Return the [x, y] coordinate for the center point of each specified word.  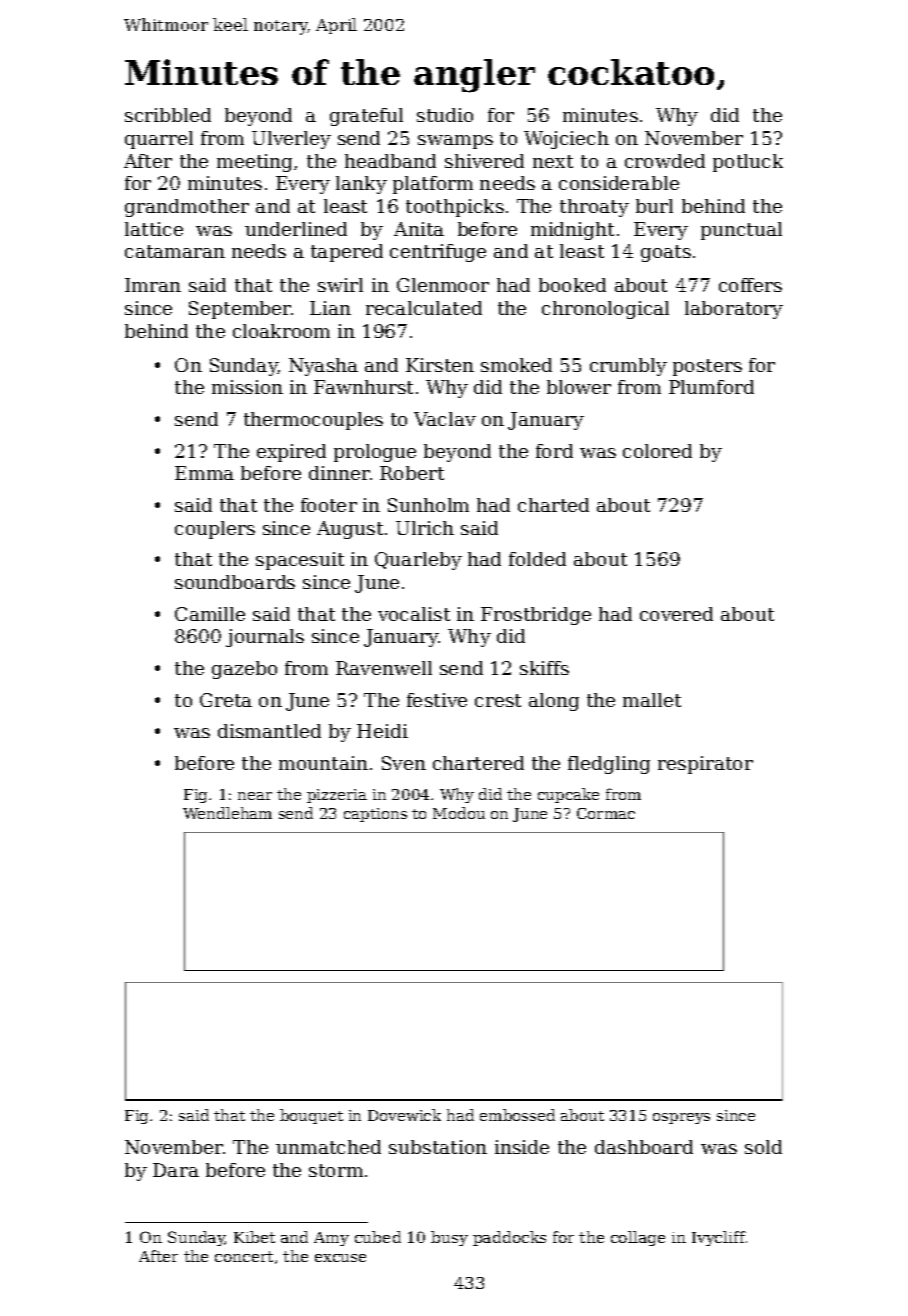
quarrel [159, 140]
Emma [204, 473]
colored [657, 451]
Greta [226, 700]
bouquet [311, 1116]
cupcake [568, 795]
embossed [517, 1115]
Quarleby [418, 561]
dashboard [644, 1147]
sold [763, 1147]
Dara [176, 1170]
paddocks [509, 1238]
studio [445, 115]
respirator [705, 765]
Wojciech [566, 140]
